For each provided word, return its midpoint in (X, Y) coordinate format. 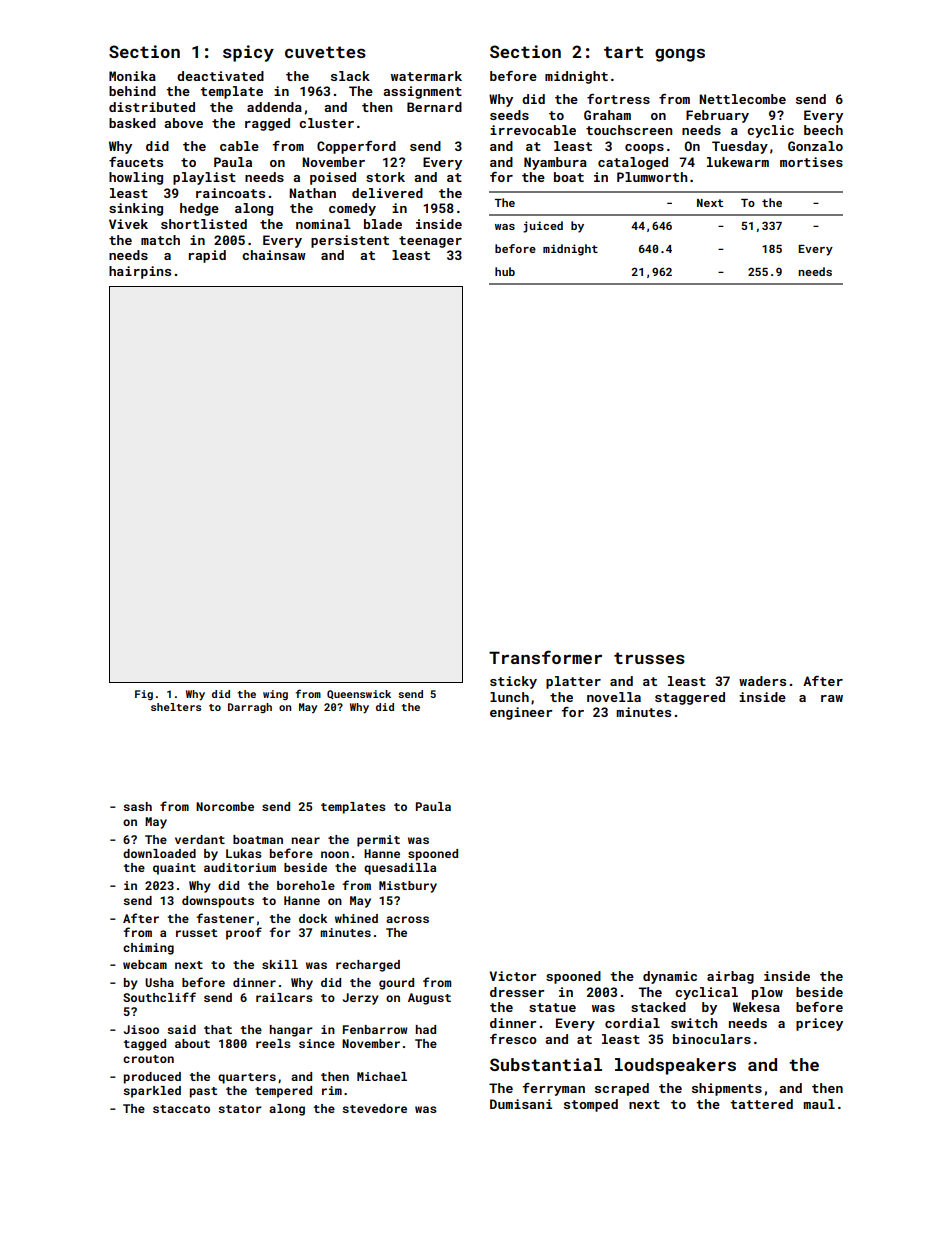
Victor (513, 976)
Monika (132, 76)
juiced (543, 227)
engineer (521, 713)
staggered (690, 698)
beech (823, 130)
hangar (291, 1031)
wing (275, 695)
